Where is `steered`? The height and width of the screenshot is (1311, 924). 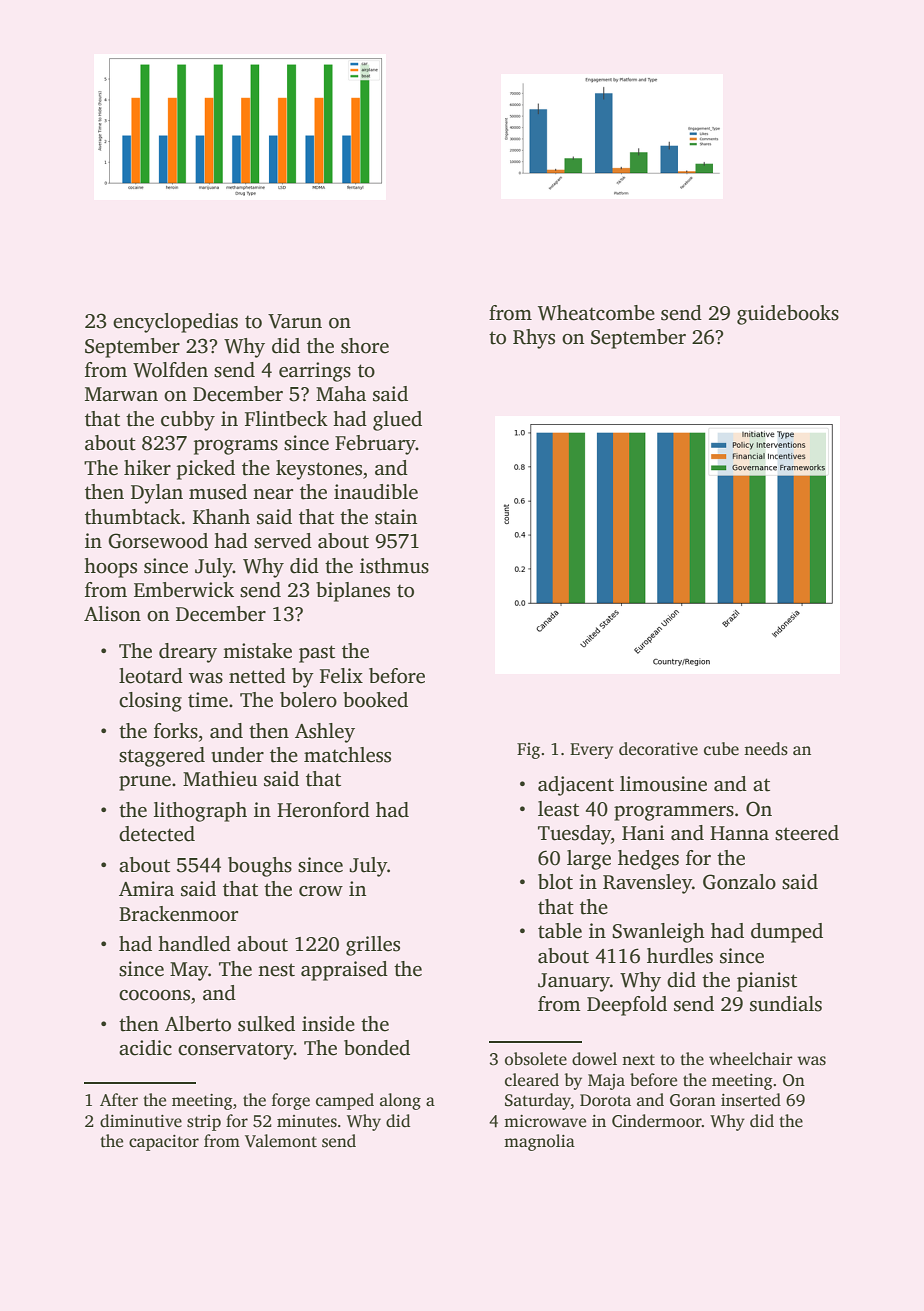
steered is located at coordinates (807, 833).
